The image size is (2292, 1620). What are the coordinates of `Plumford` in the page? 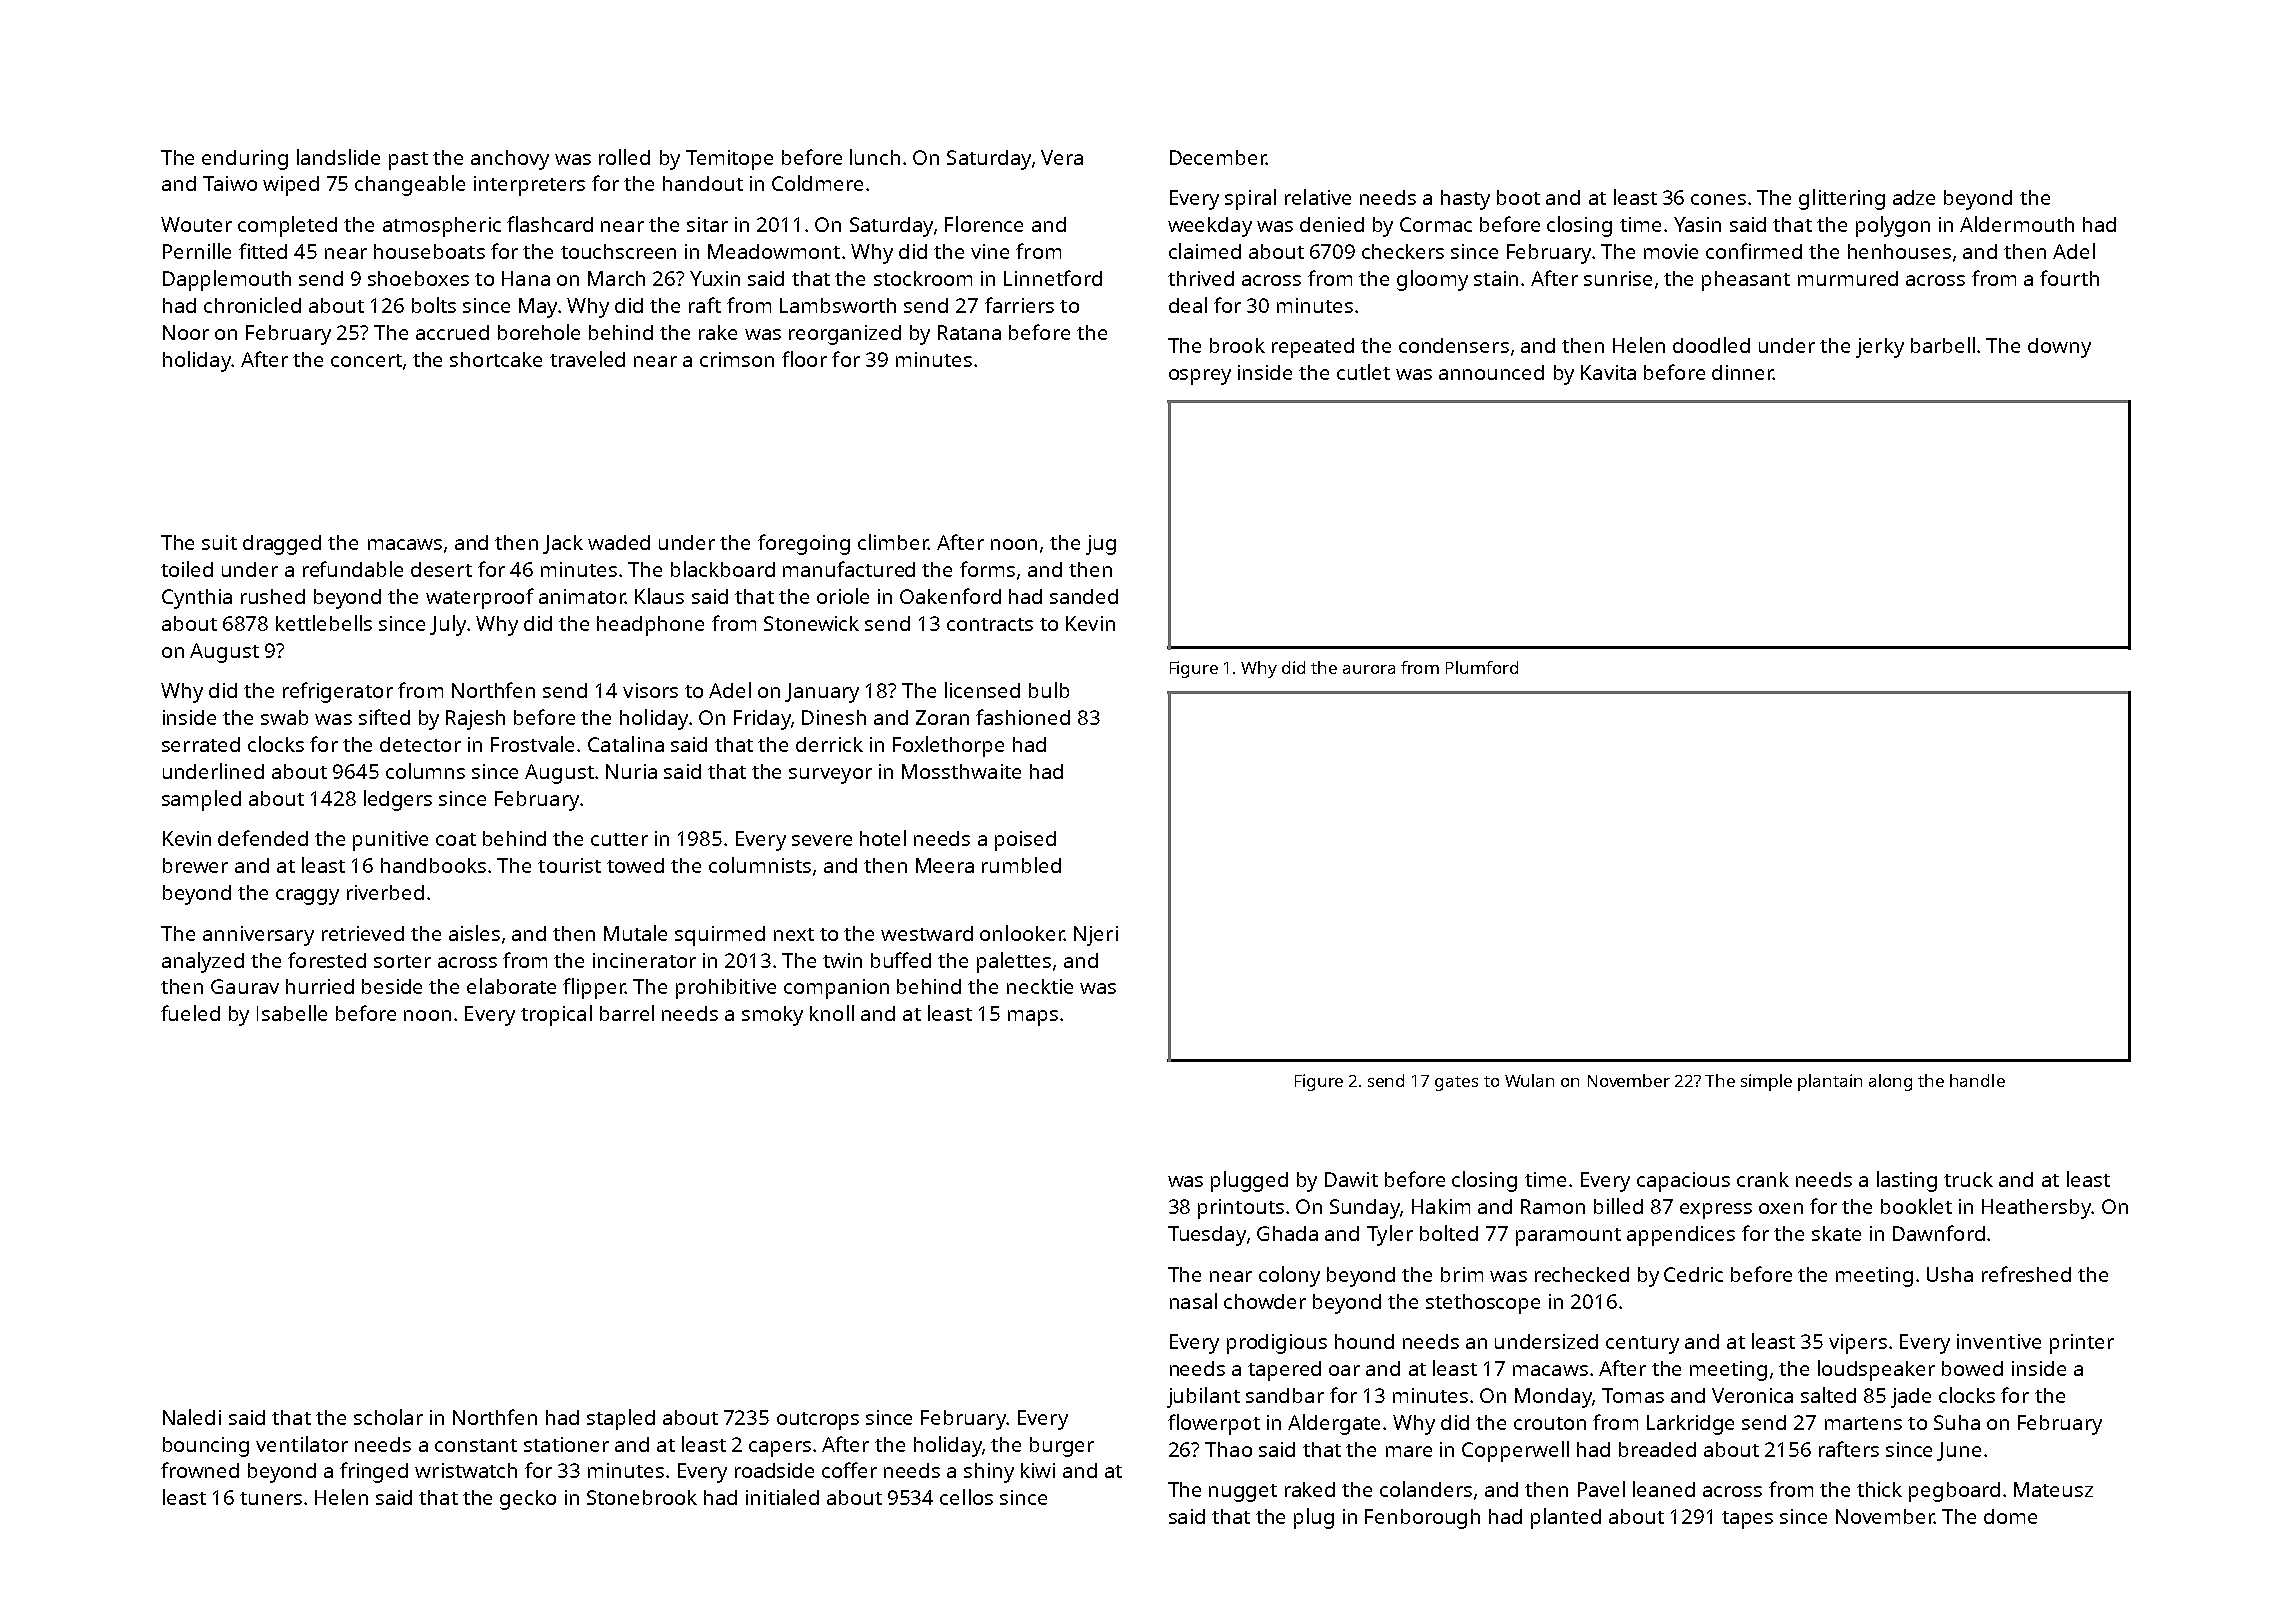 It's located at (1482, 667).
